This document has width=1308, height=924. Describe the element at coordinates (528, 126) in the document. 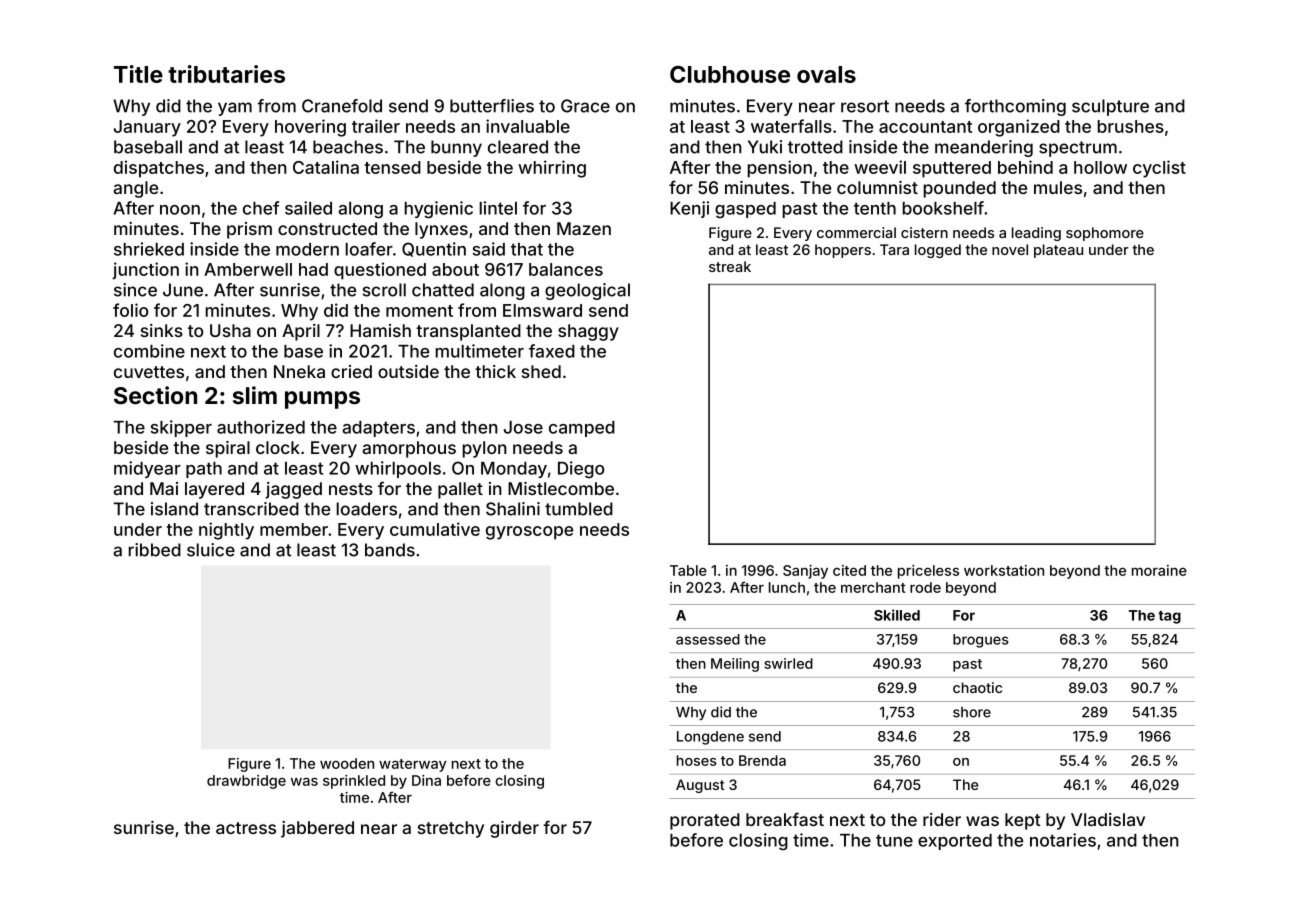

I see `invaluable` at that location.
